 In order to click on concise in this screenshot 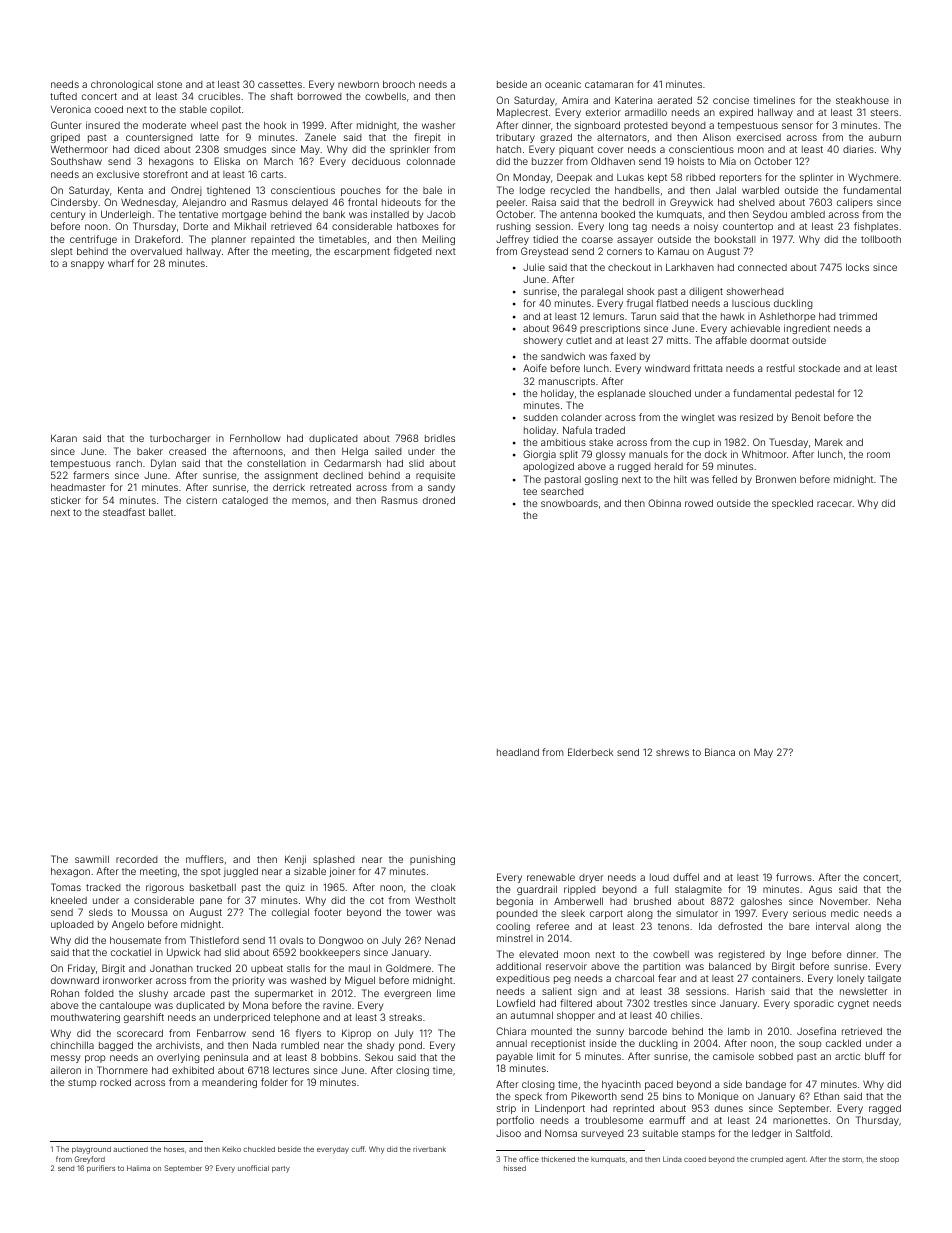, I will do `click(731, 100)`.
